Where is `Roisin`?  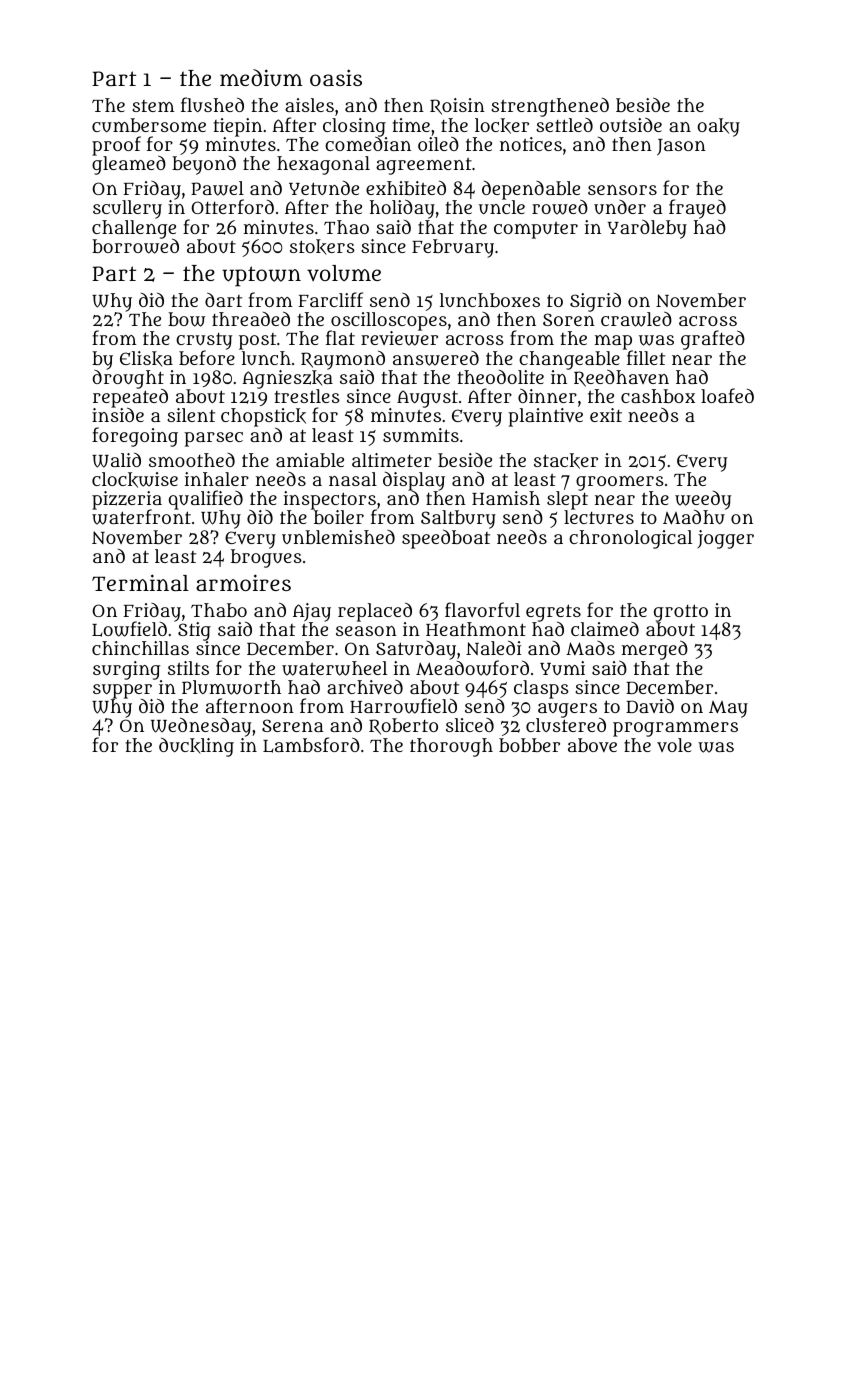 Roisin is located at coordinates (457, 106).
